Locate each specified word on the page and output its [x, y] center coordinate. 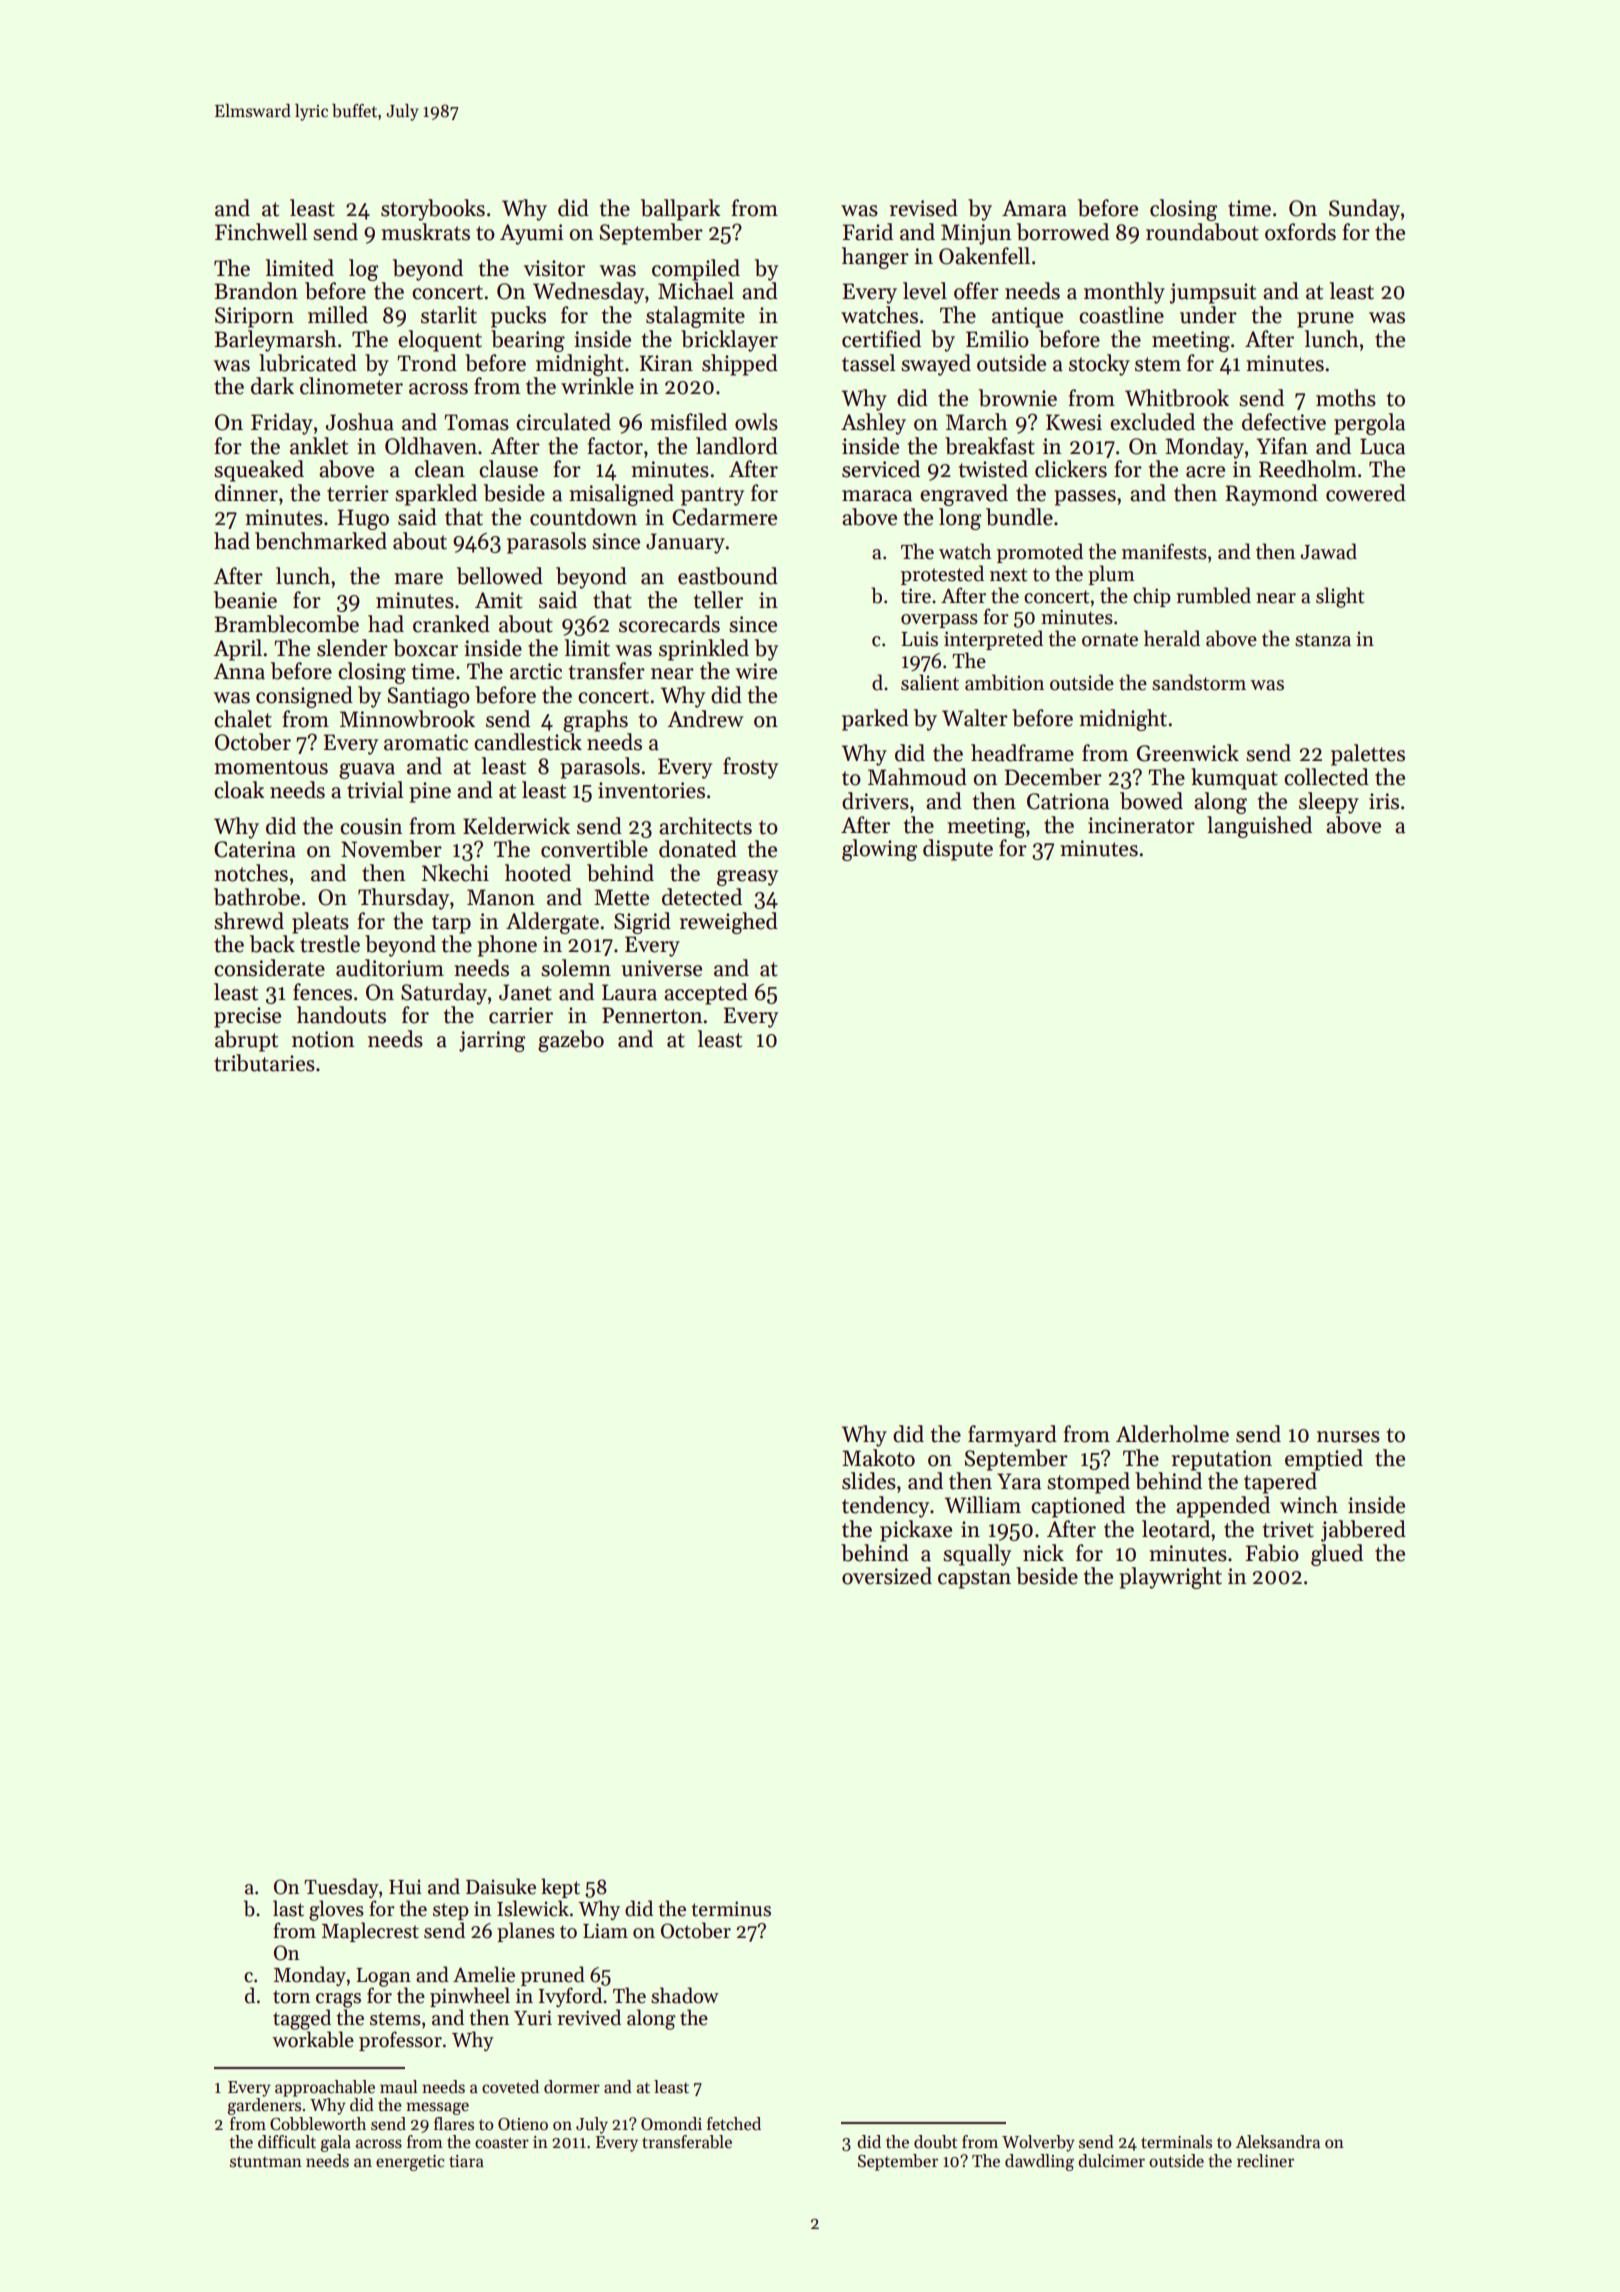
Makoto [878, 1458]
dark [272, 386]
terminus [731, 1909]
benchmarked [321, 541]
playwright [1170, 1578]
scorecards [669, 624]
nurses [1348, 1437]
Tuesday [341, 1888]
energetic [410, 2163]
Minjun [976, 234]
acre [1205, 472]
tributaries [264, 1063]
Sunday [1364, 210]
